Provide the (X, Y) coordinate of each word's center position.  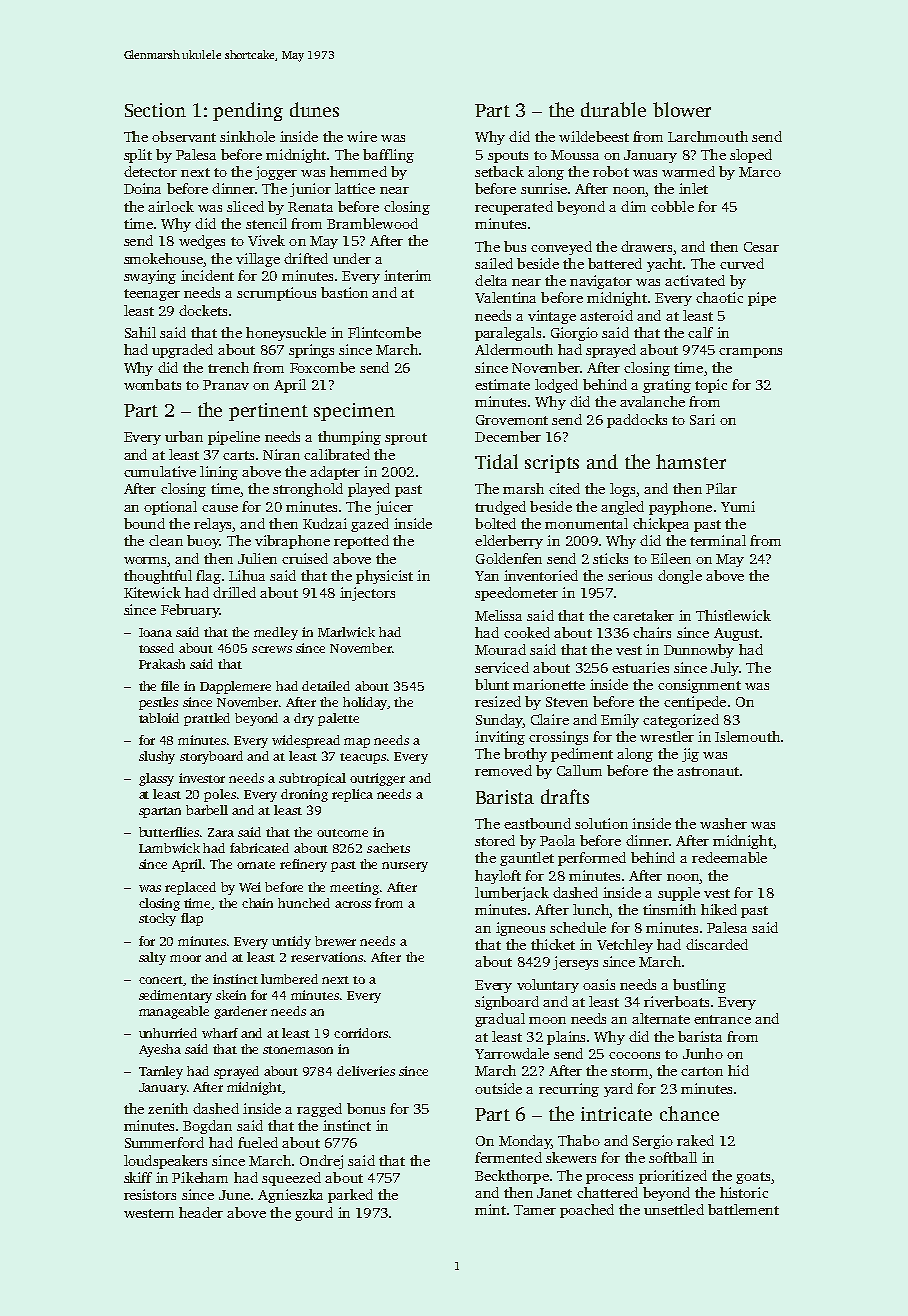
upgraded (182, 351)
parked (350, 1196)
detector (150, 171)
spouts (508, 157)
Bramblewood (372, 223)
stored (495, 840)
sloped (751, 156)
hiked (719, 909)
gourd (314, 1214)
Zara (221, 832)
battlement (743, 1209)
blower (682, 109)
